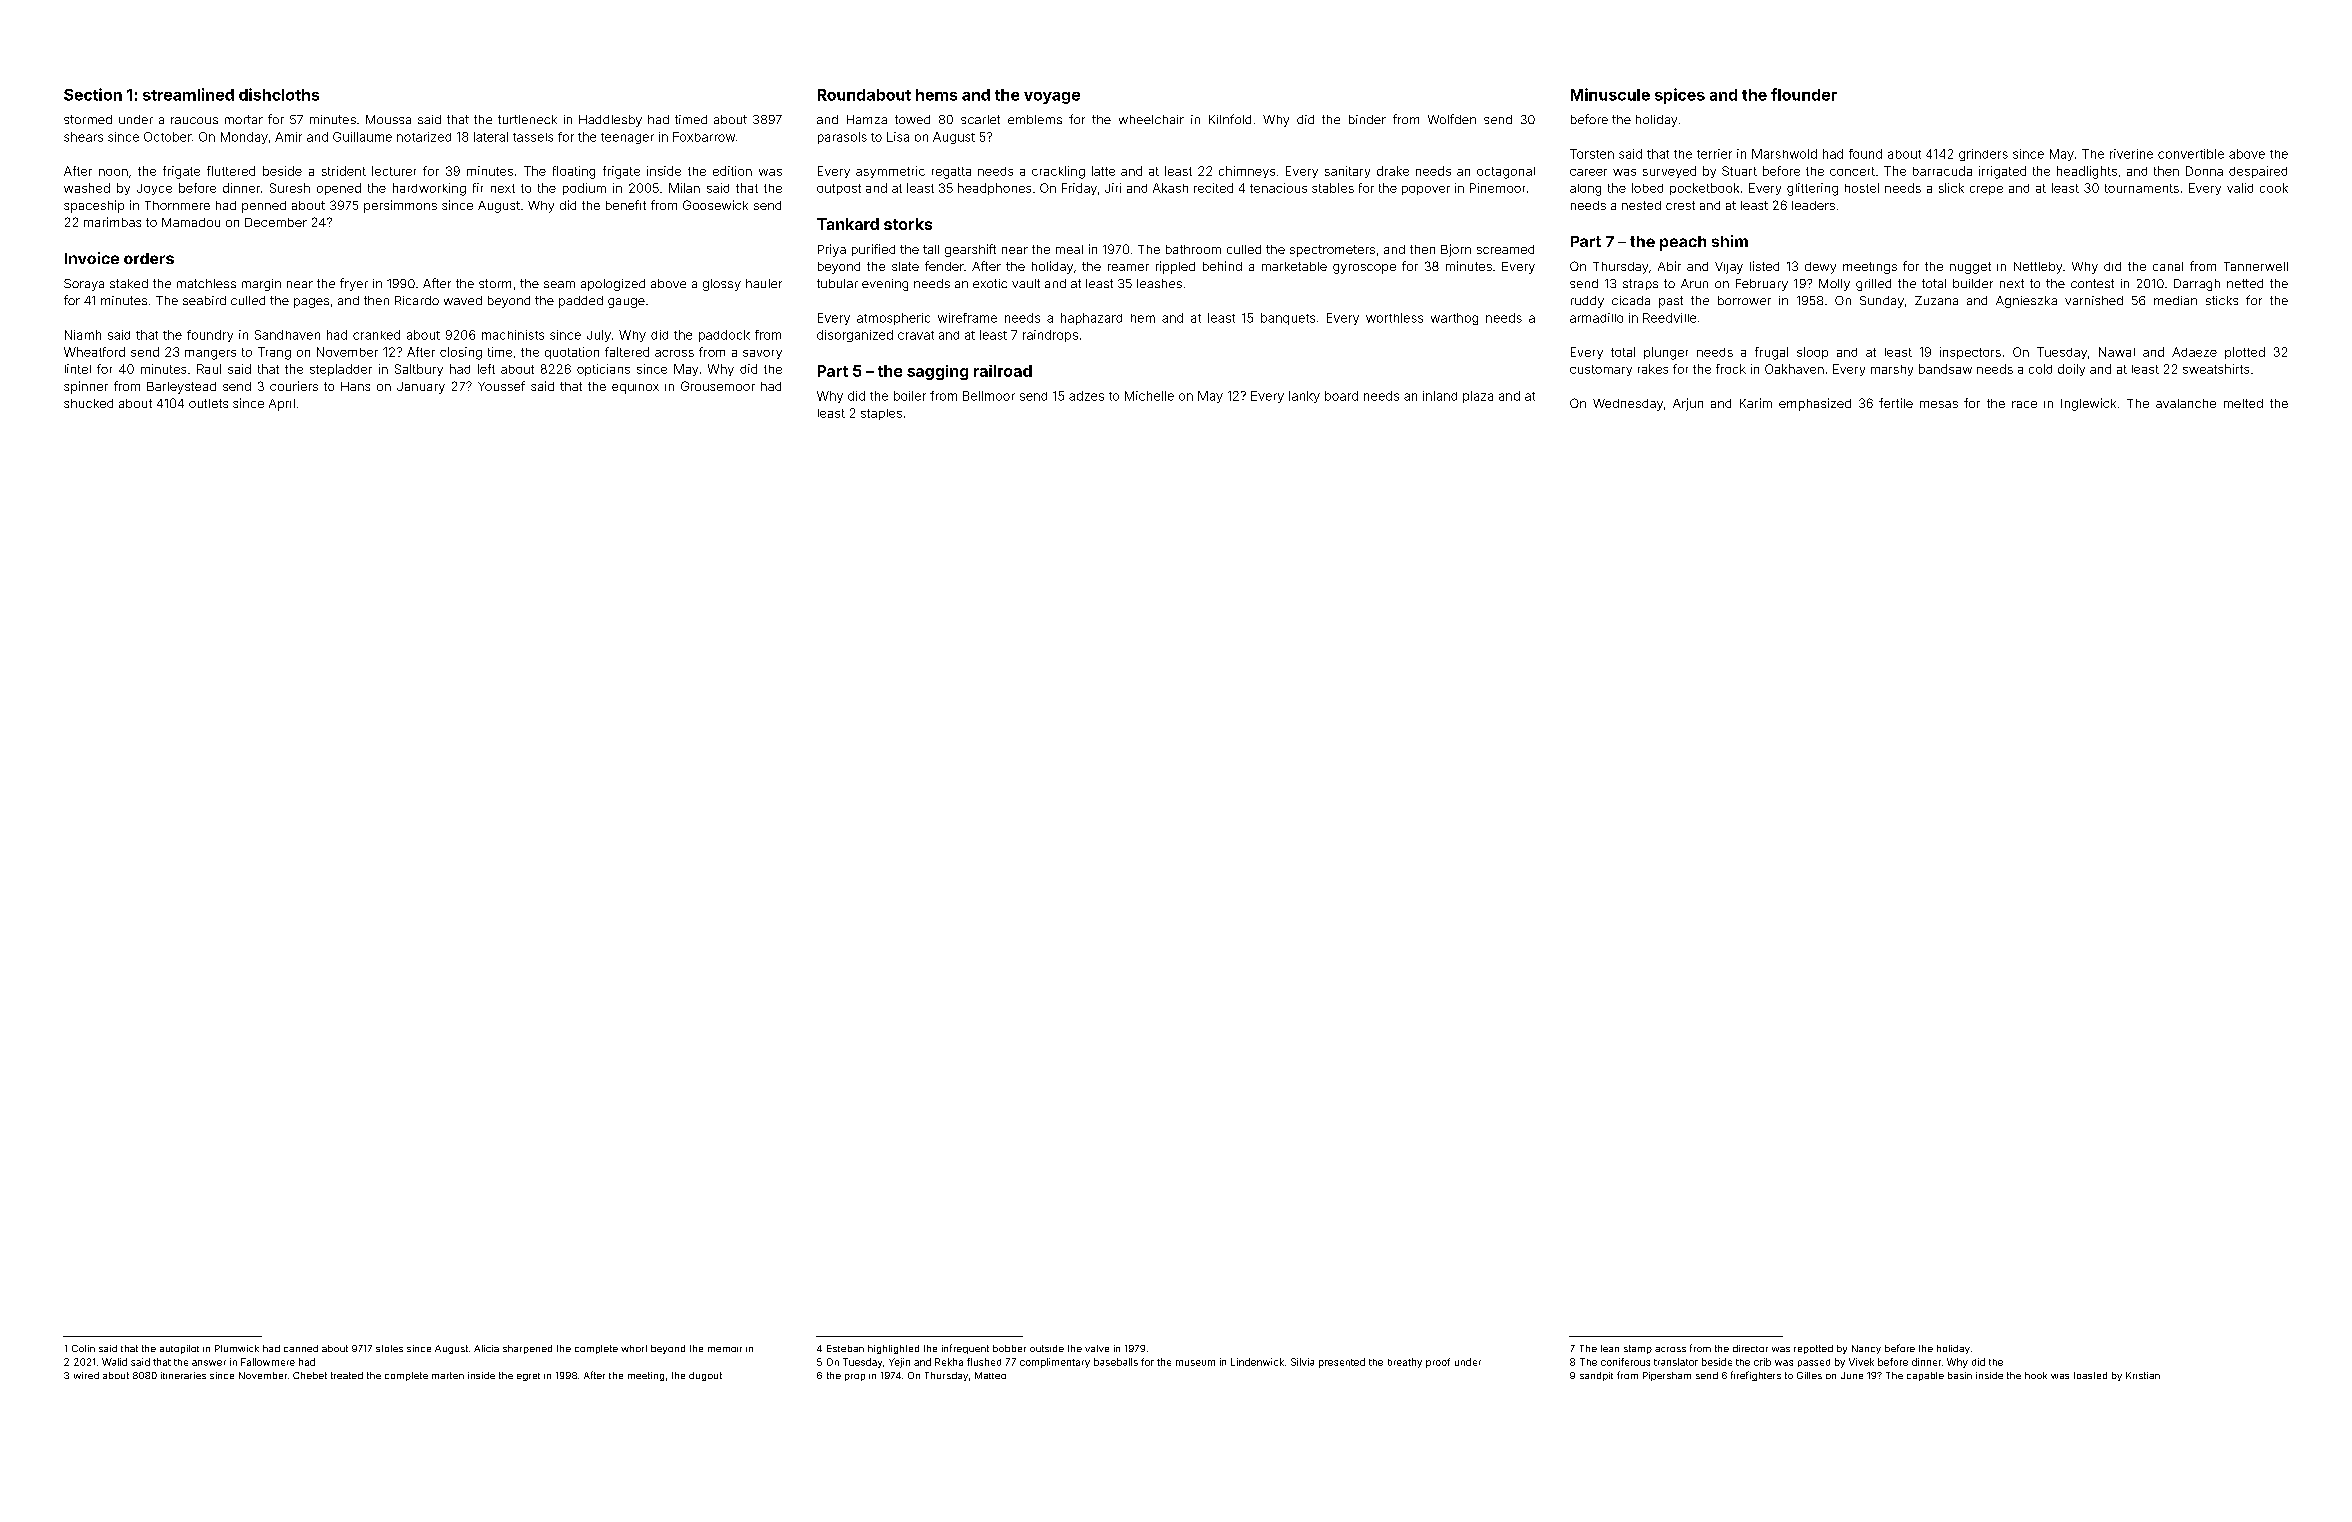 This document has width=2352, height=1522. I want to click on stoles, so click(389, 1348).
